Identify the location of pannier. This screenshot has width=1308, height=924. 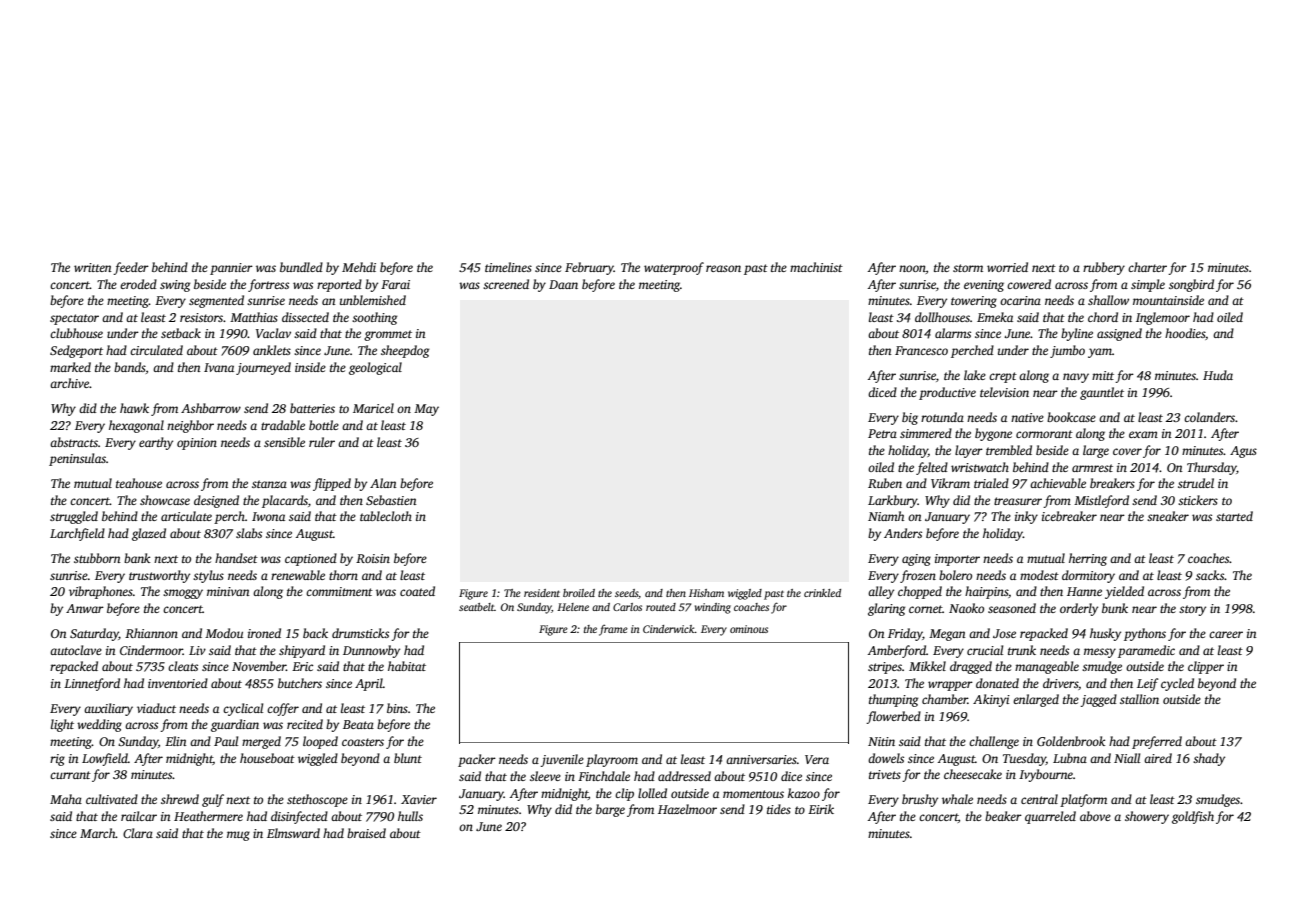
(231, 269).
